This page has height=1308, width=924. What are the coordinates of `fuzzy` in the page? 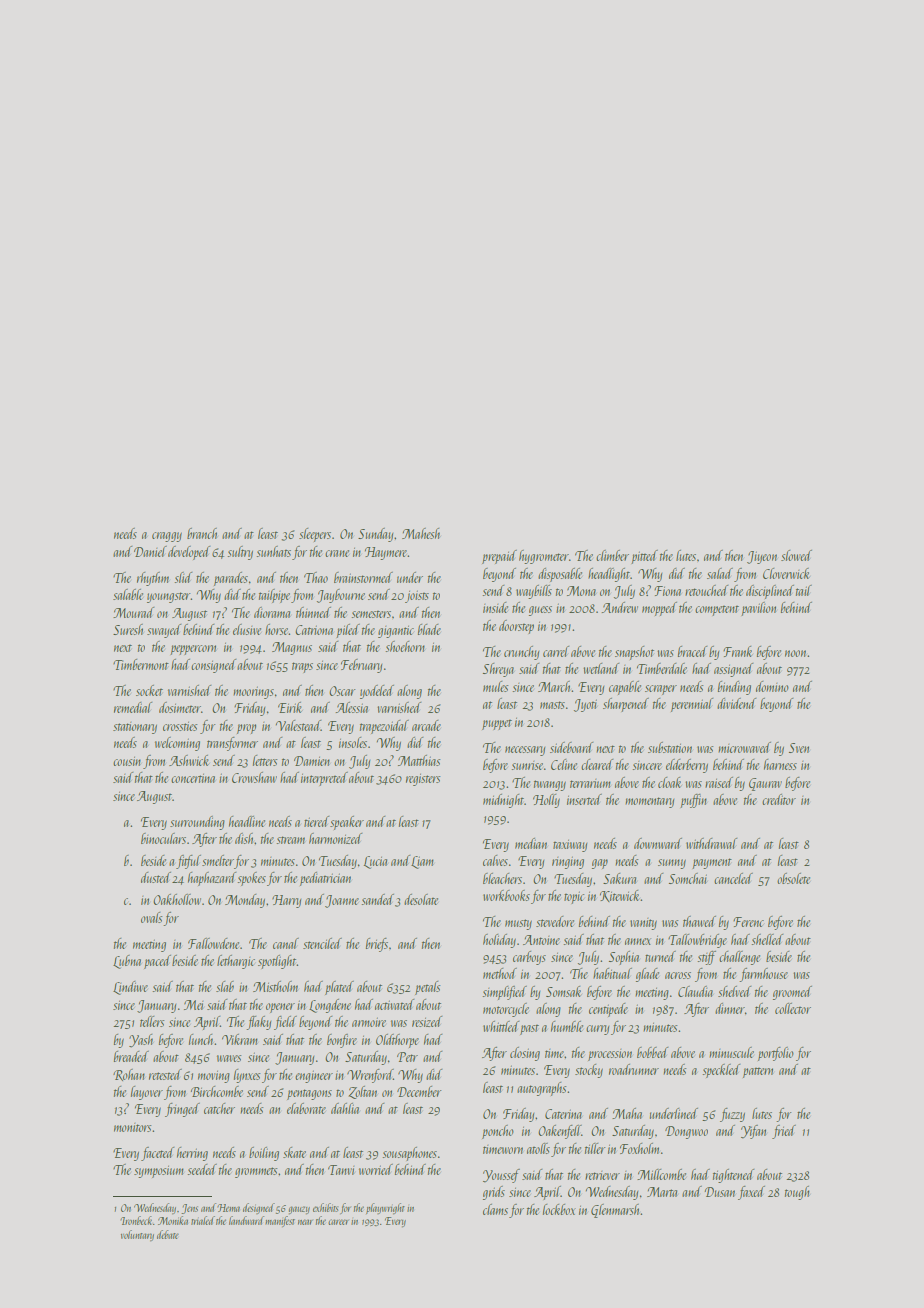 It's located at (732, 1115).
